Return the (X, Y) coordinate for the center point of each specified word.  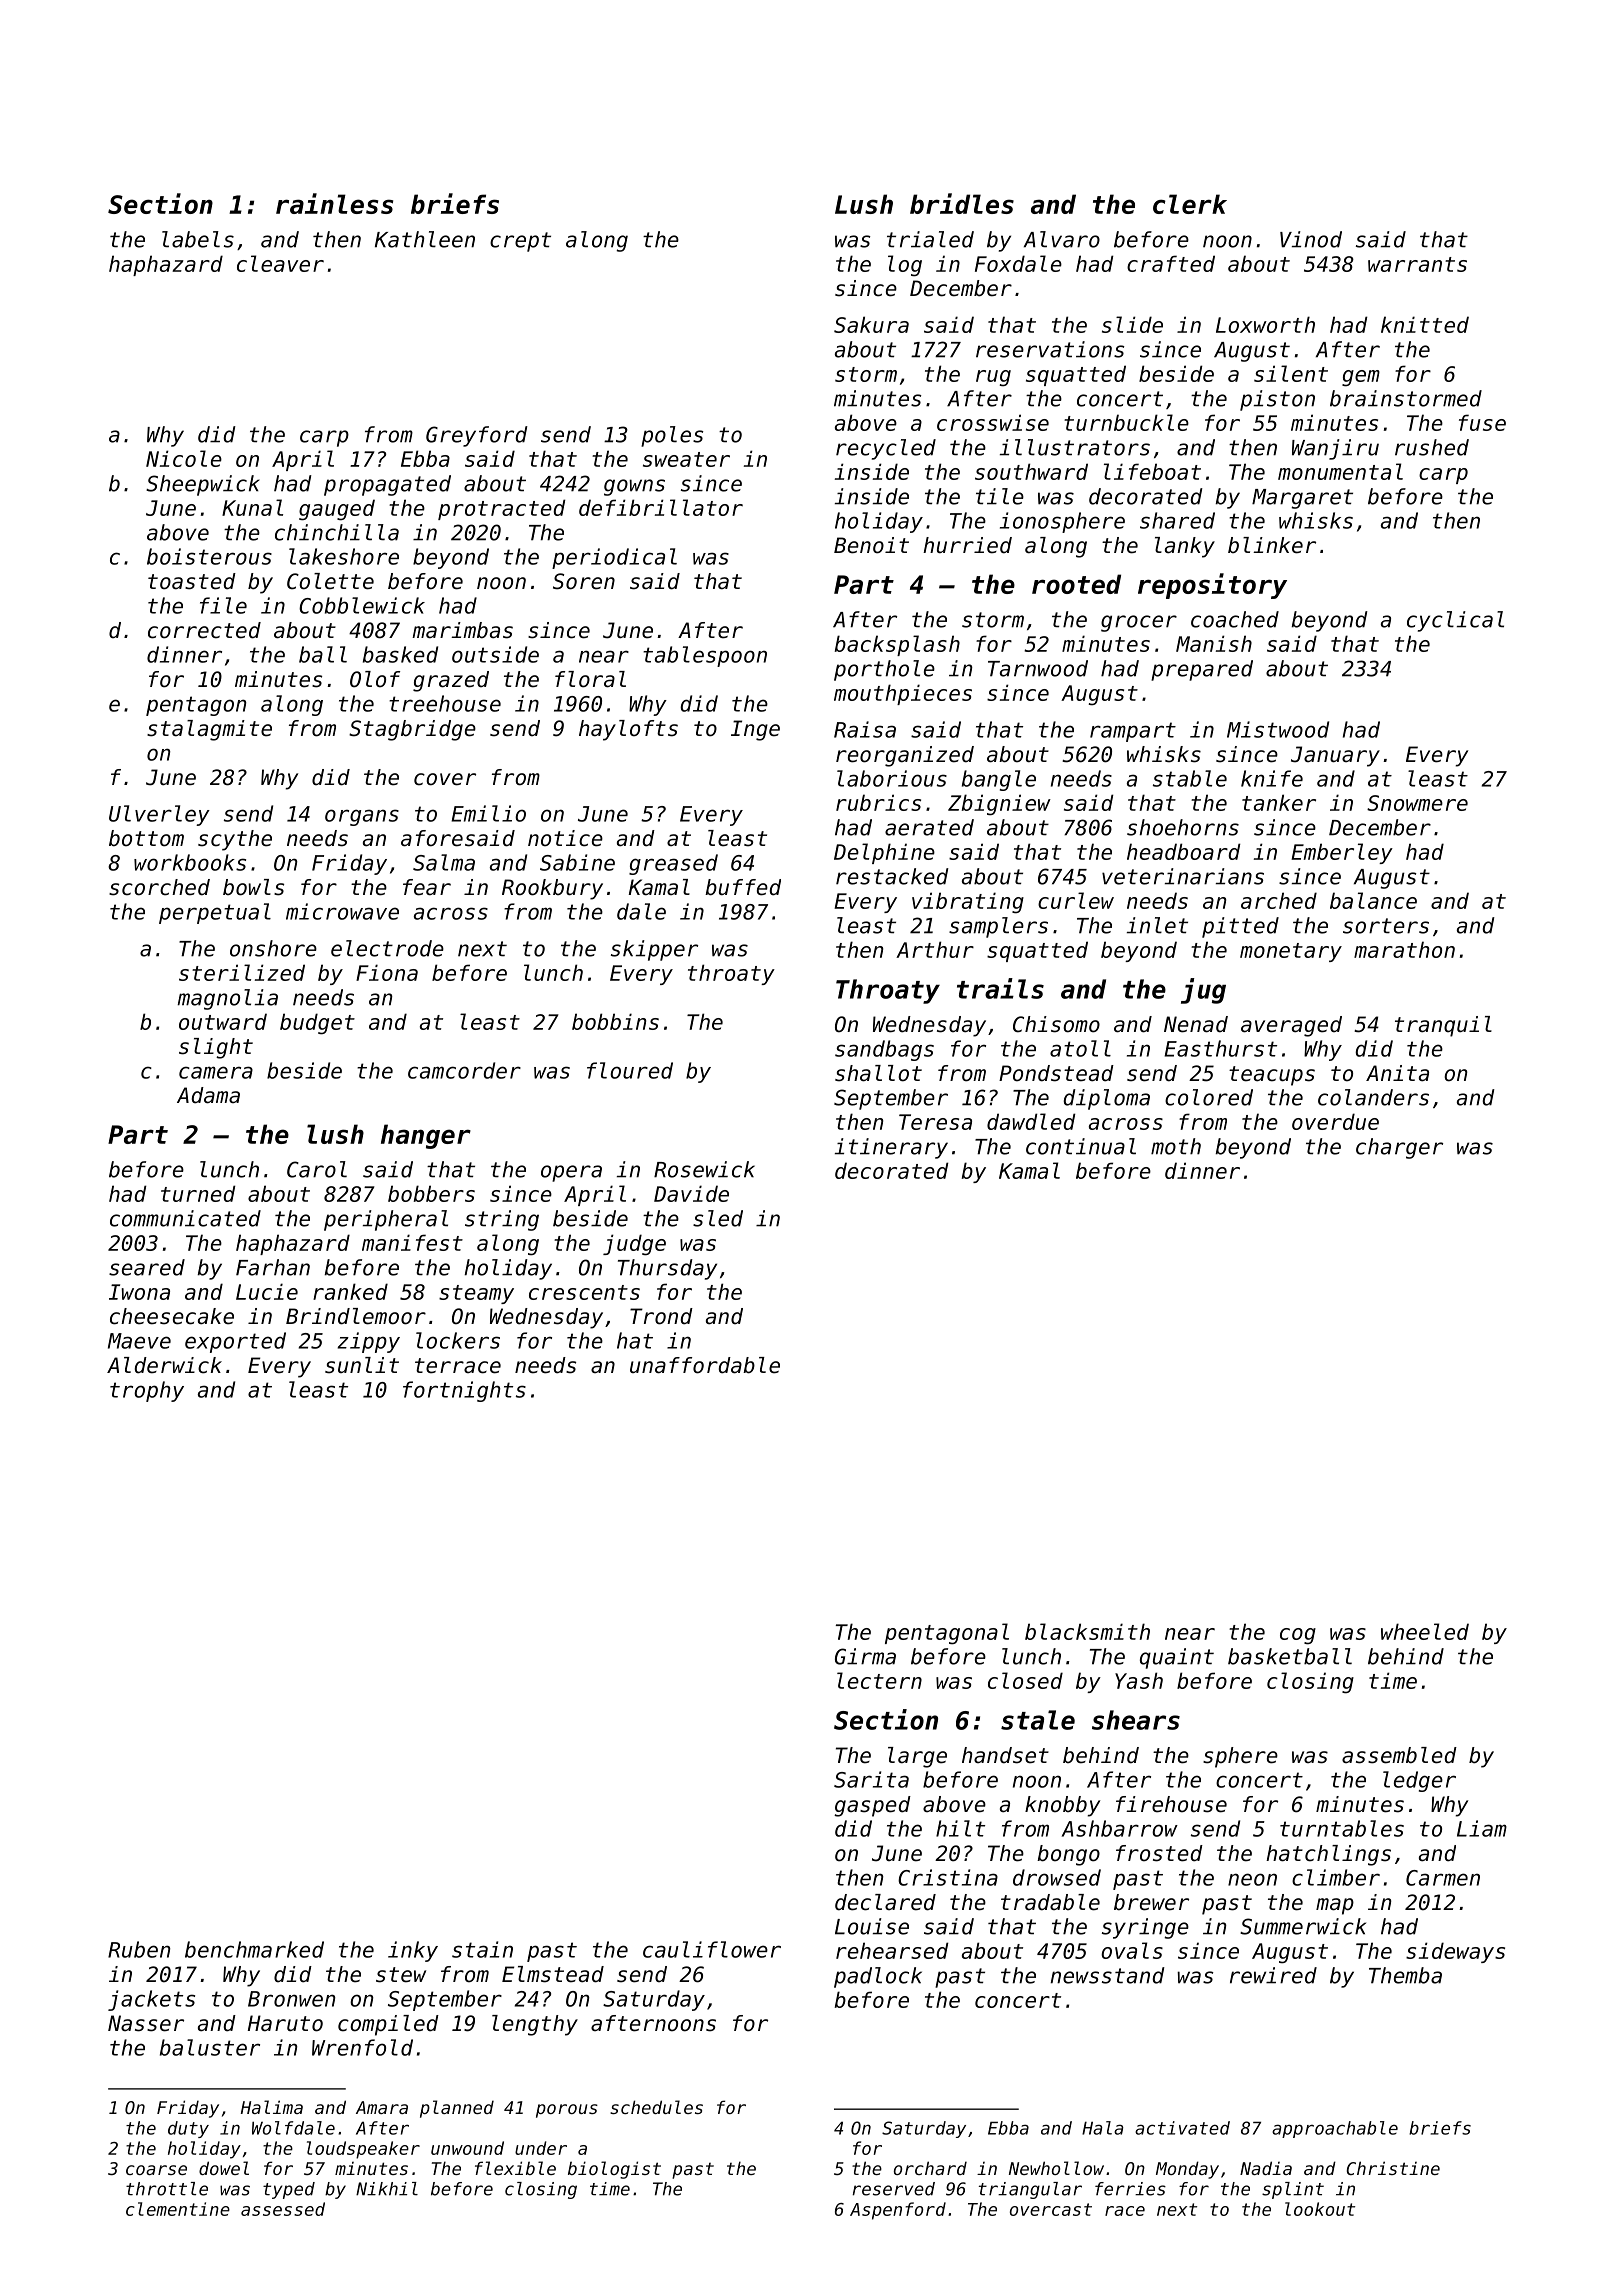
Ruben (139, 1949)
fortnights (464, 1391)
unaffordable (705, 1365)
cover (445, 779)
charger (1399, 1148)
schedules (656, 2107)
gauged (337, 510)
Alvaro (1062, 239)
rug (993, 378)
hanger (426, 1136)
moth (1176, 1146)
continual (1081, 1146)
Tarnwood (1038, 668)
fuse (1482, 422)
